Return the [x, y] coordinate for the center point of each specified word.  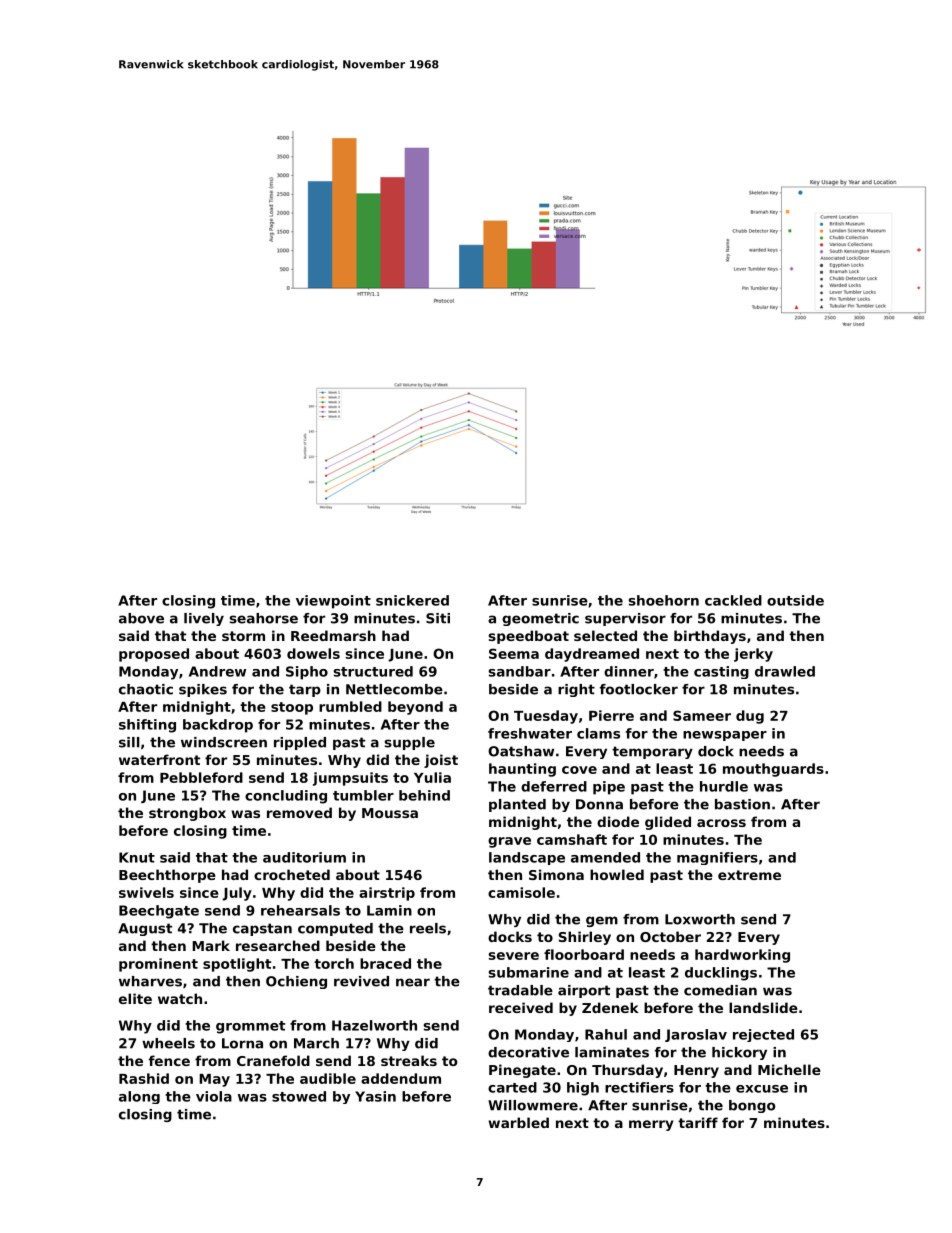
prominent [158, 965]
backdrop [218, 726]
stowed [299, 1096]
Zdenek [610, 1007]
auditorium [304, 857]
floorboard [584, 954]
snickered [412, 600]
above [141, 618]
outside [795, 600]
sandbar [520, 671]
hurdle [724, 786]
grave [509, 842]
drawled [785, 671]
